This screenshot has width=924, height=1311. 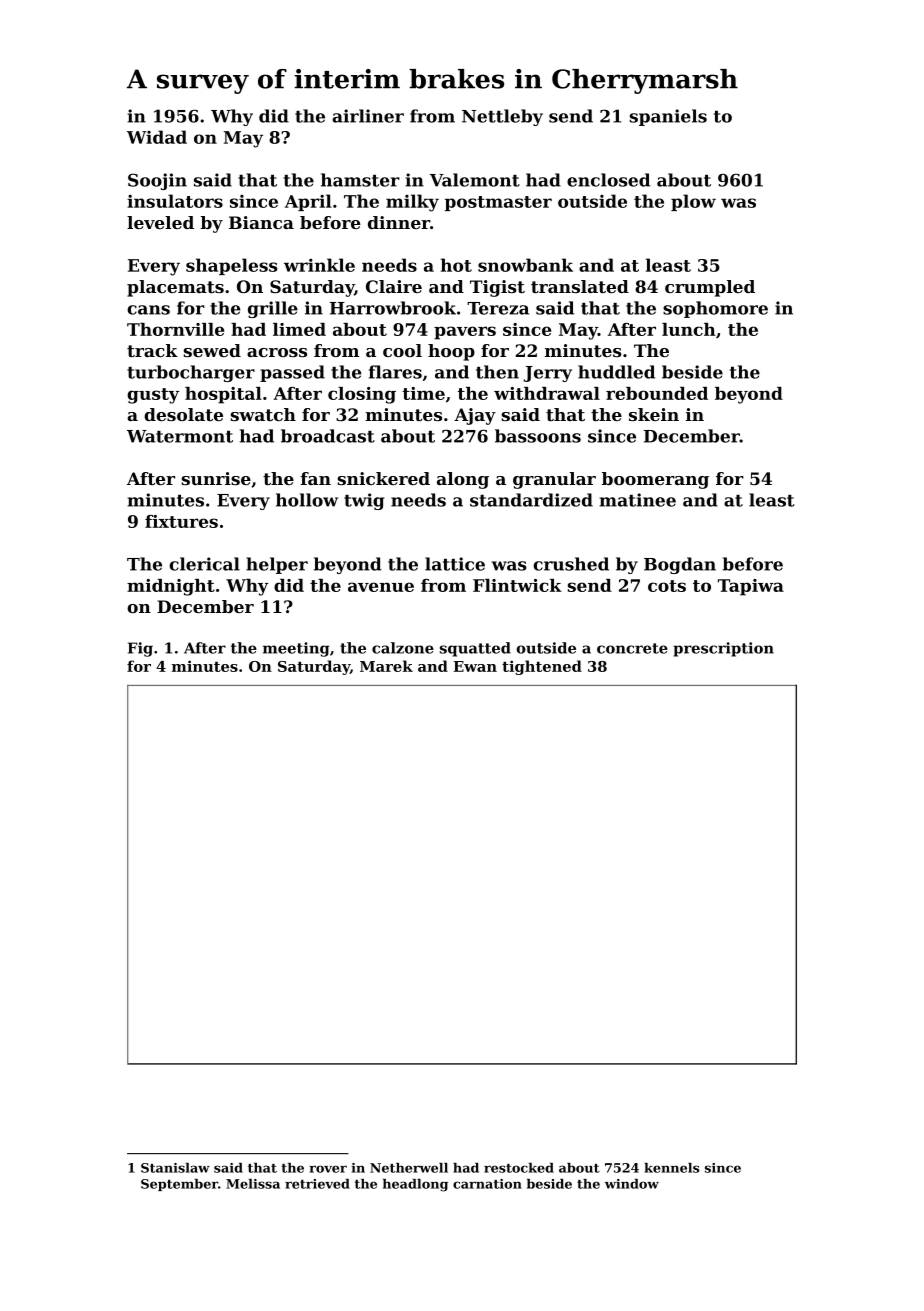 I want to click on translated, so click(x=580, y=286).
